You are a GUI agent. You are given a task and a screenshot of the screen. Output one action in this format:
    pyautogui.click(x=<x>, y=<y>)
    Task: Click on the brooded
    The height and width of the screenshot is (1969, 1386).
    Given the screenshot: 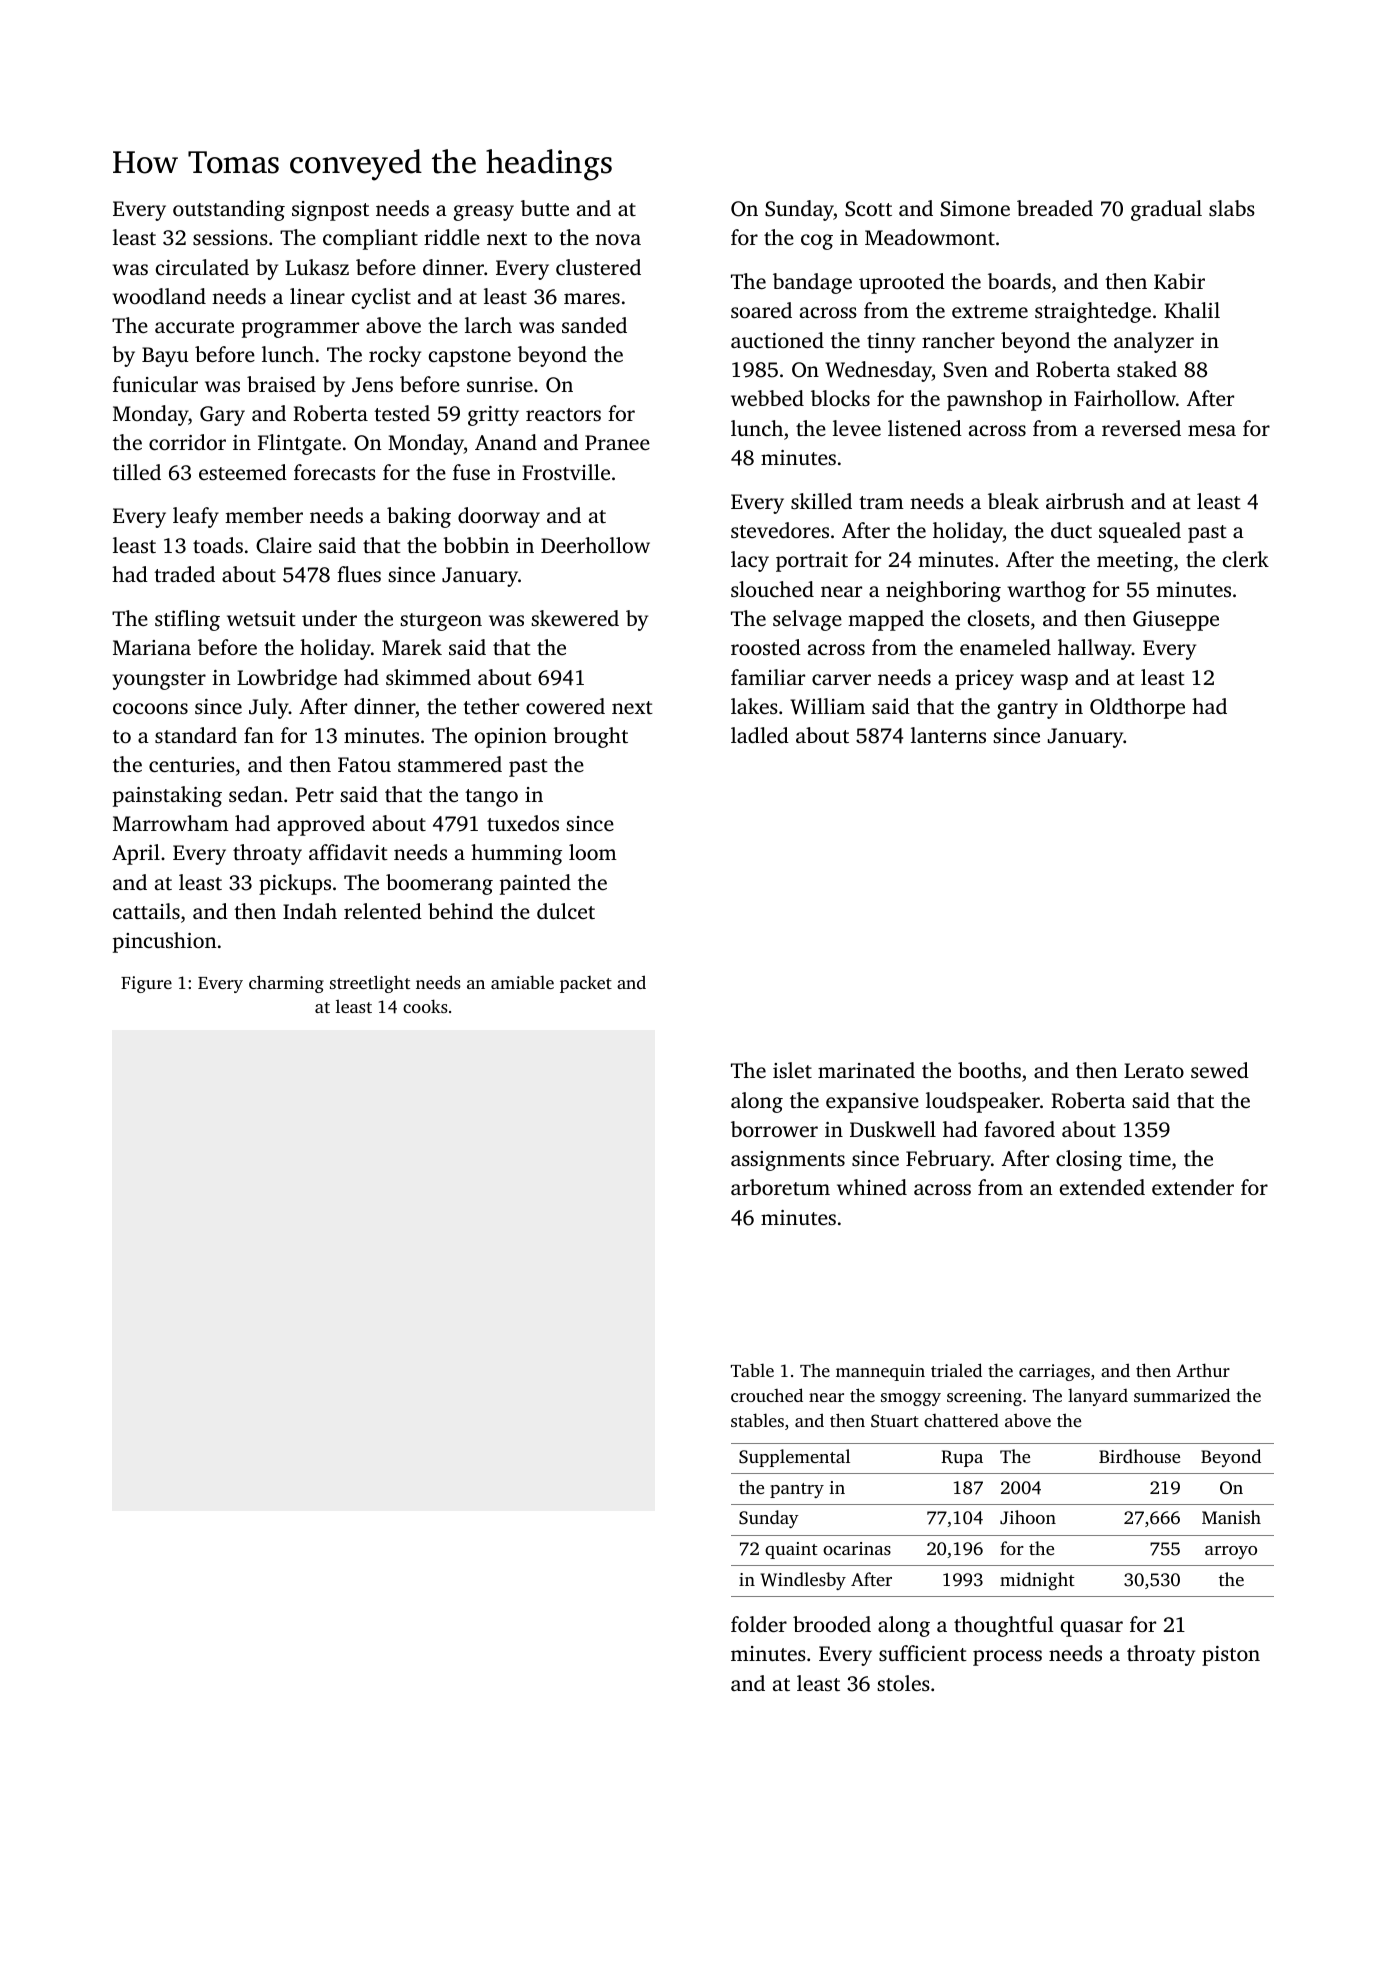 What is the action you would take?
    pyautogui.click(x=832, y=1624)
